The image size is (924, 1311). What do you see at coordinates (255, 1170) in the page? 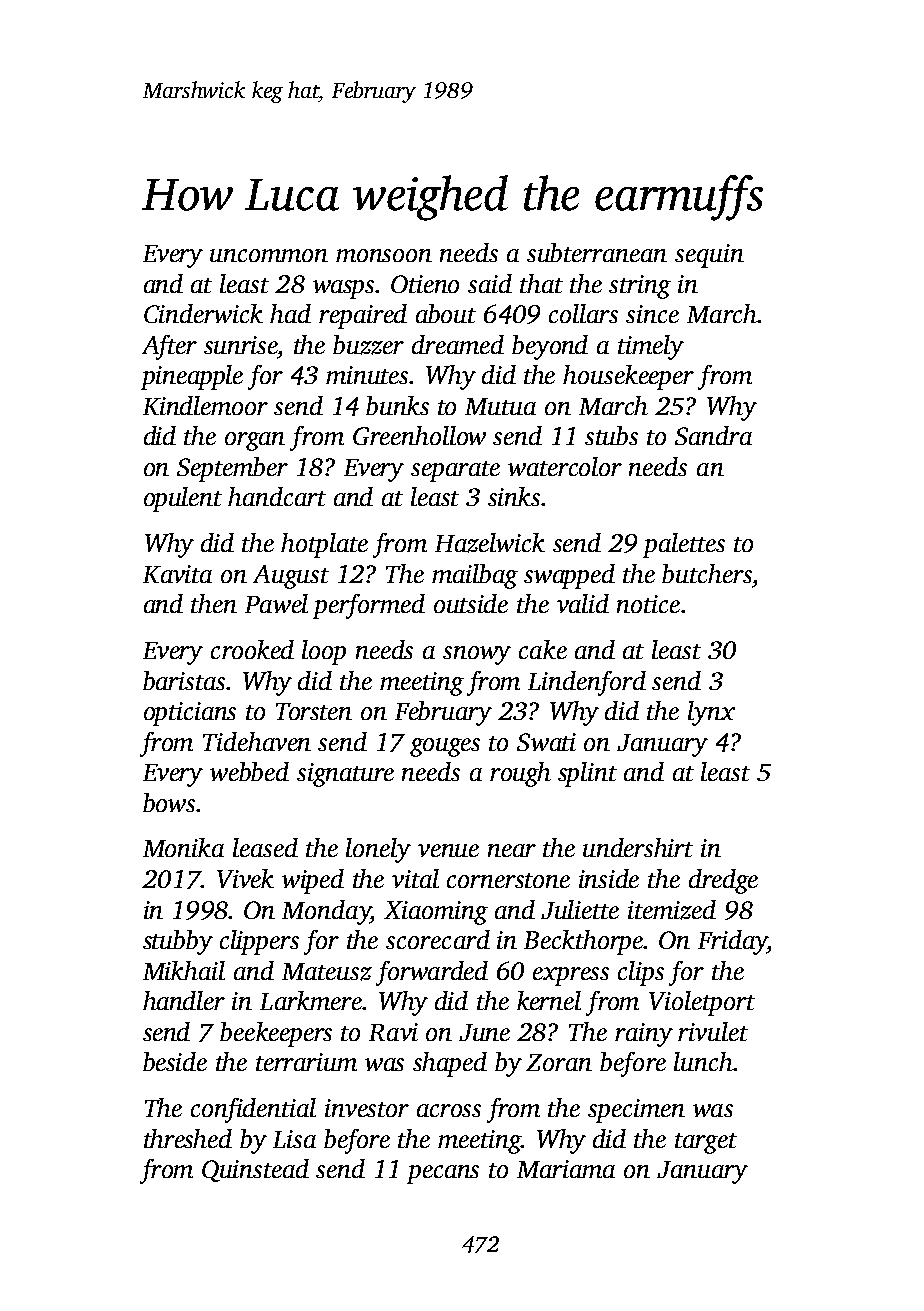
I see `Quinstead` at bounding box center [255, 1170].
